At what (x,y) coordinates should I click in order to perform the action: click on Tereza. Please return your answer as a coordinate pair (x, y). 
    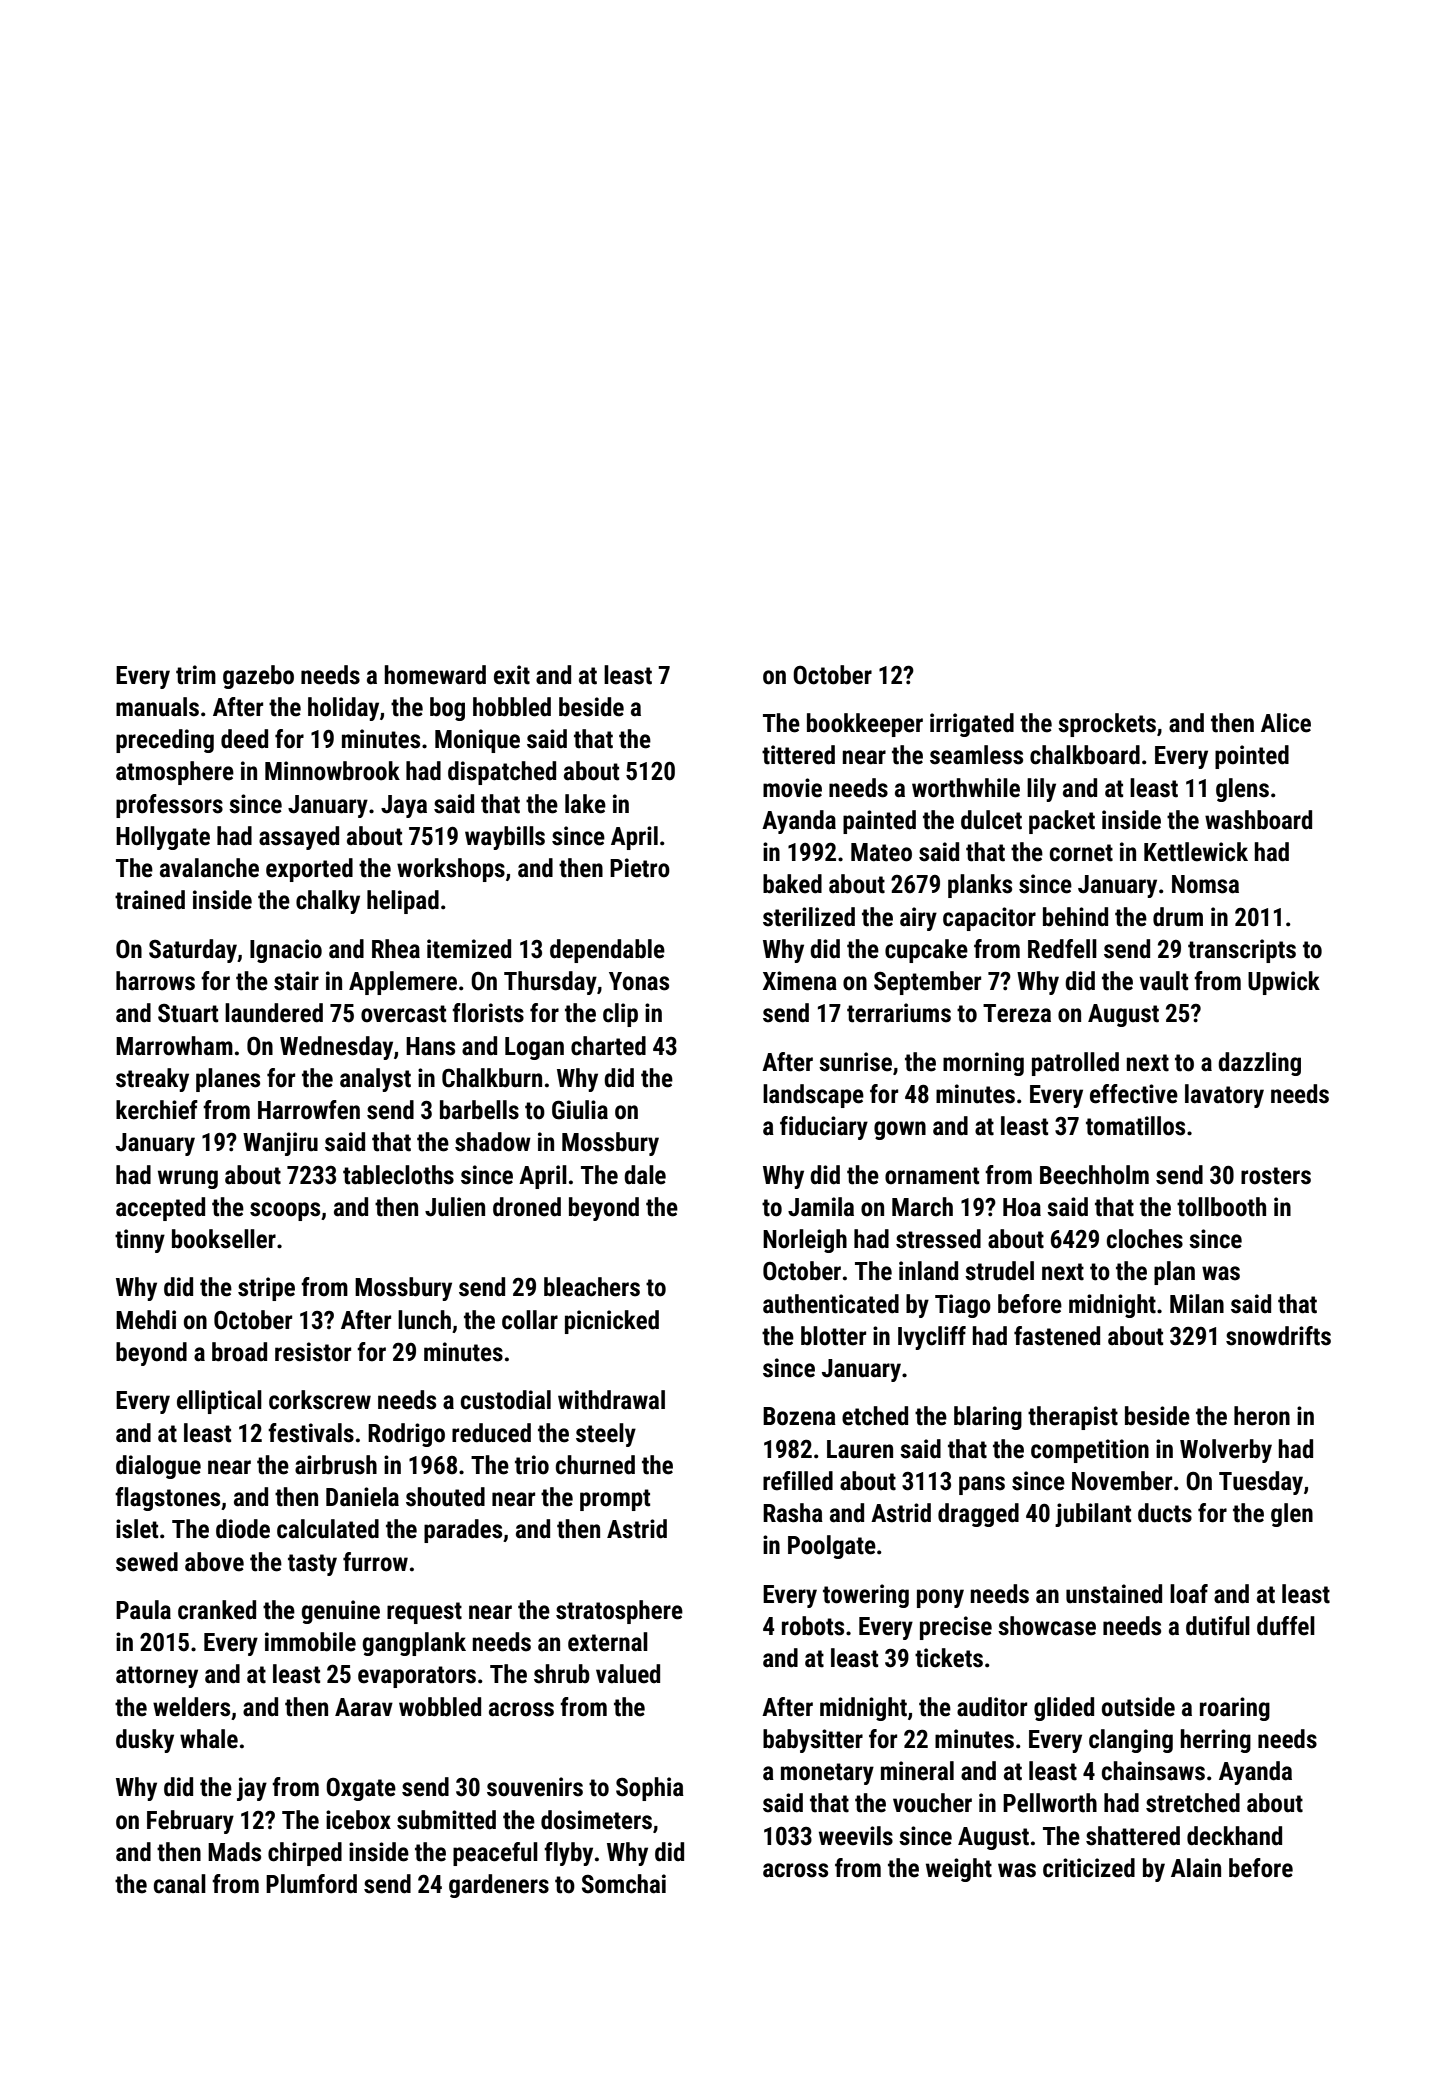
    Looking at the image, I should click on (1017, 1013).
